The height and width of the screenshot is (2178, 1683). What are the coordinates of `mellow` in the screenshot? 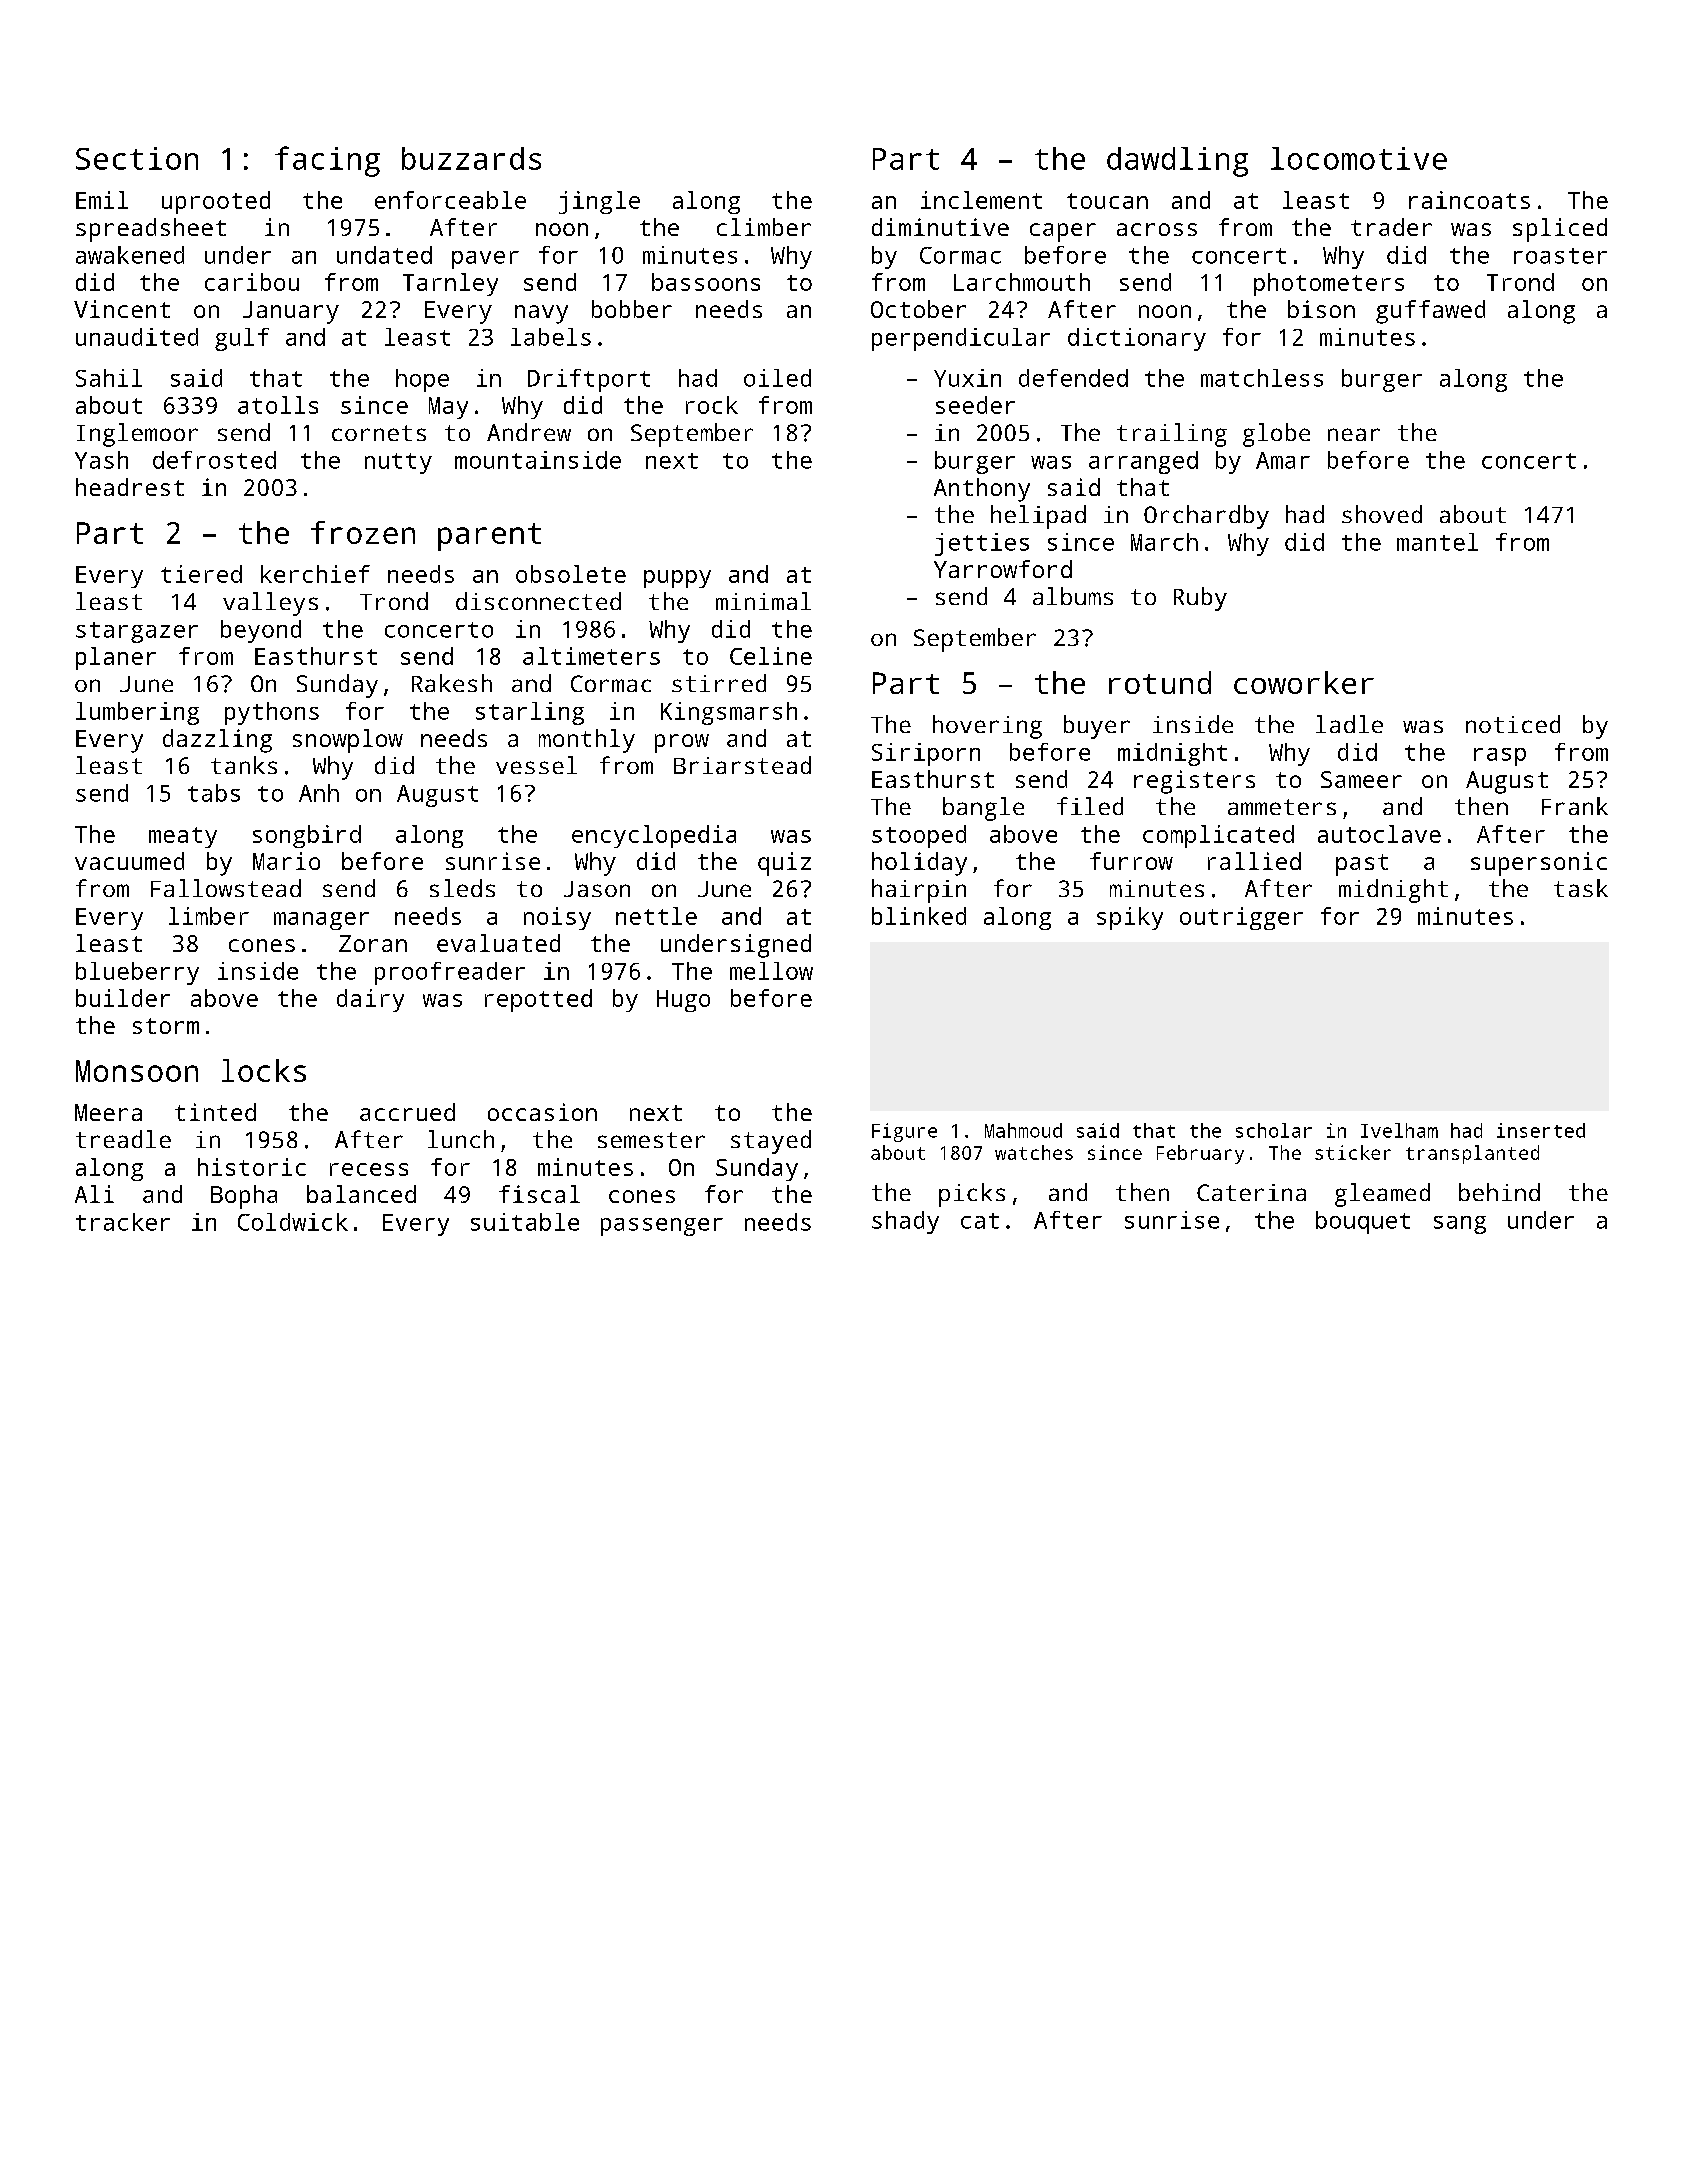 It's located at (771, 971).
